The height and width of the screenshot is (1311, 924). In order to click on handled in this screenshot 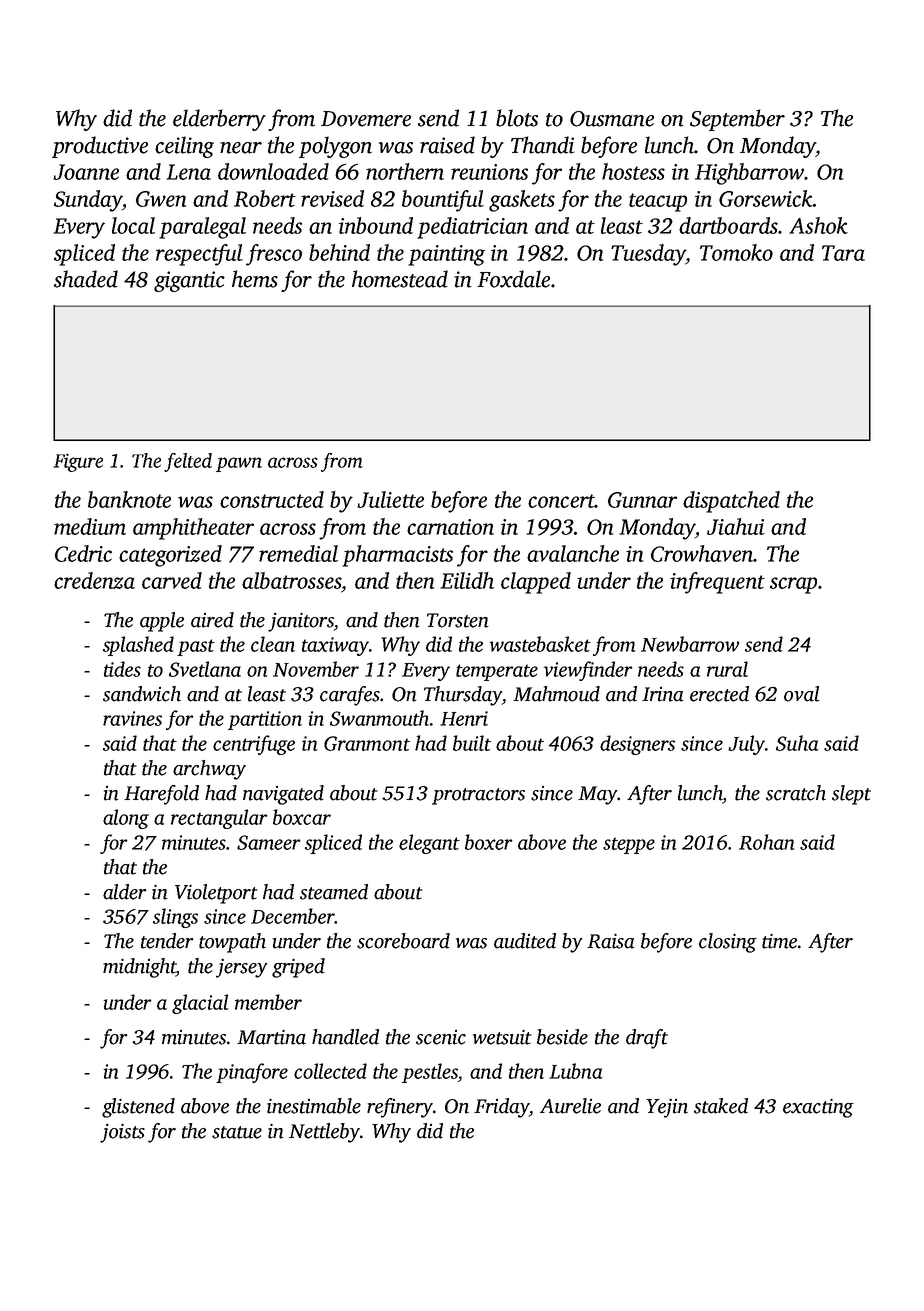, I will do `click(345, 1037)`.
